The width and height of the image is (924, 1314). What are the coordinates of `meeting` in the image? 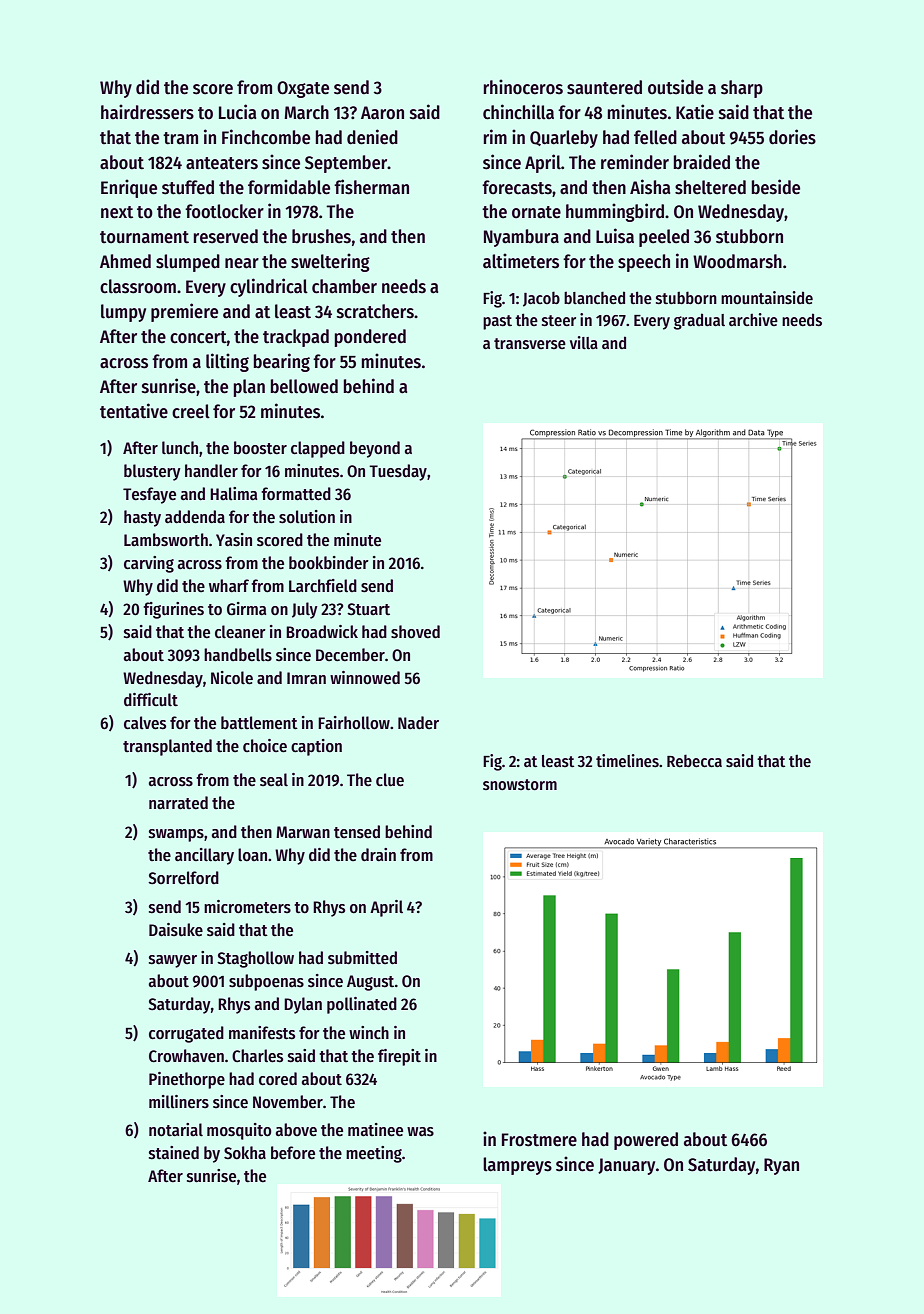 It's located at (374, 1154).
